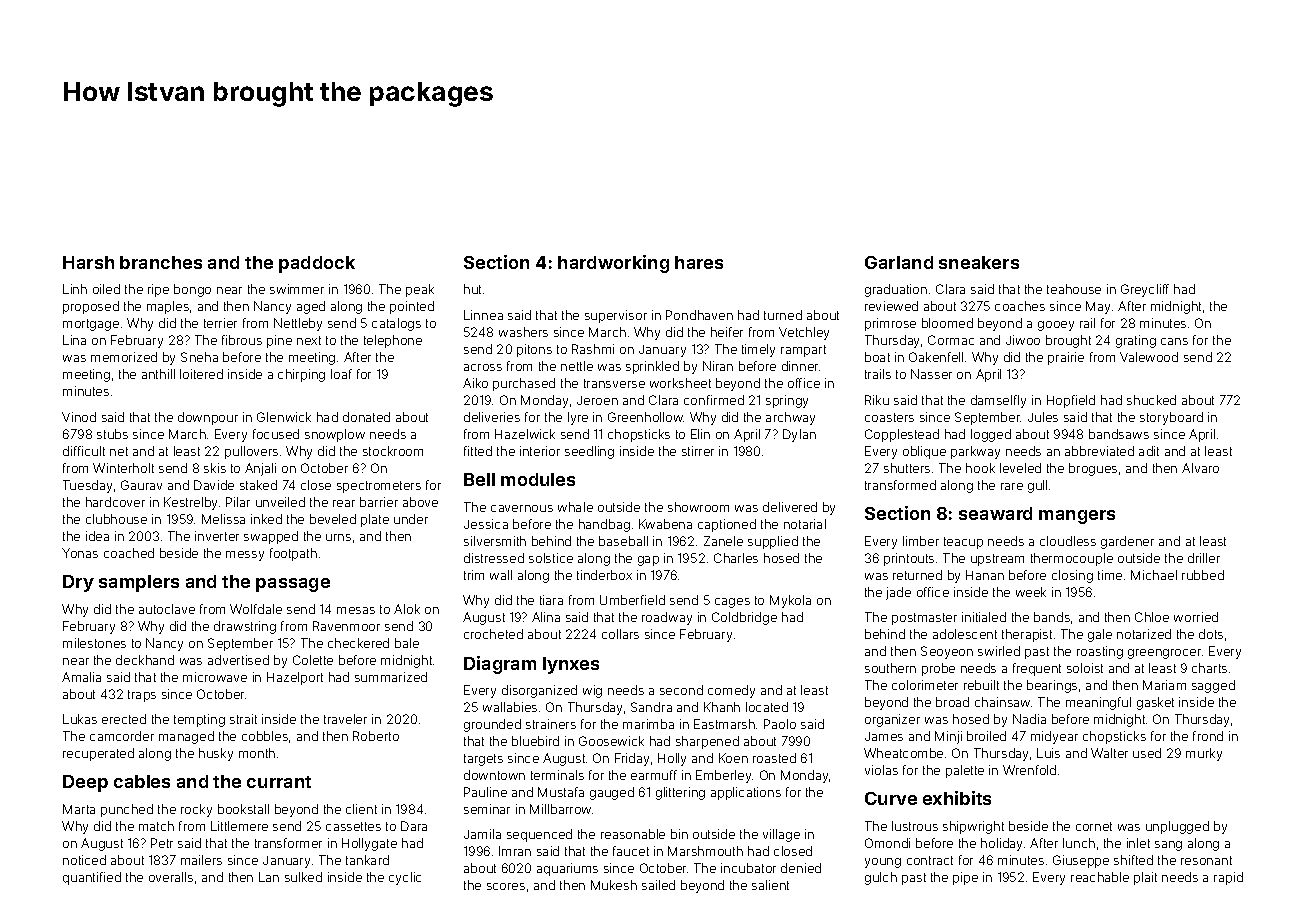  I want to click on passage, so click(293, 585).
